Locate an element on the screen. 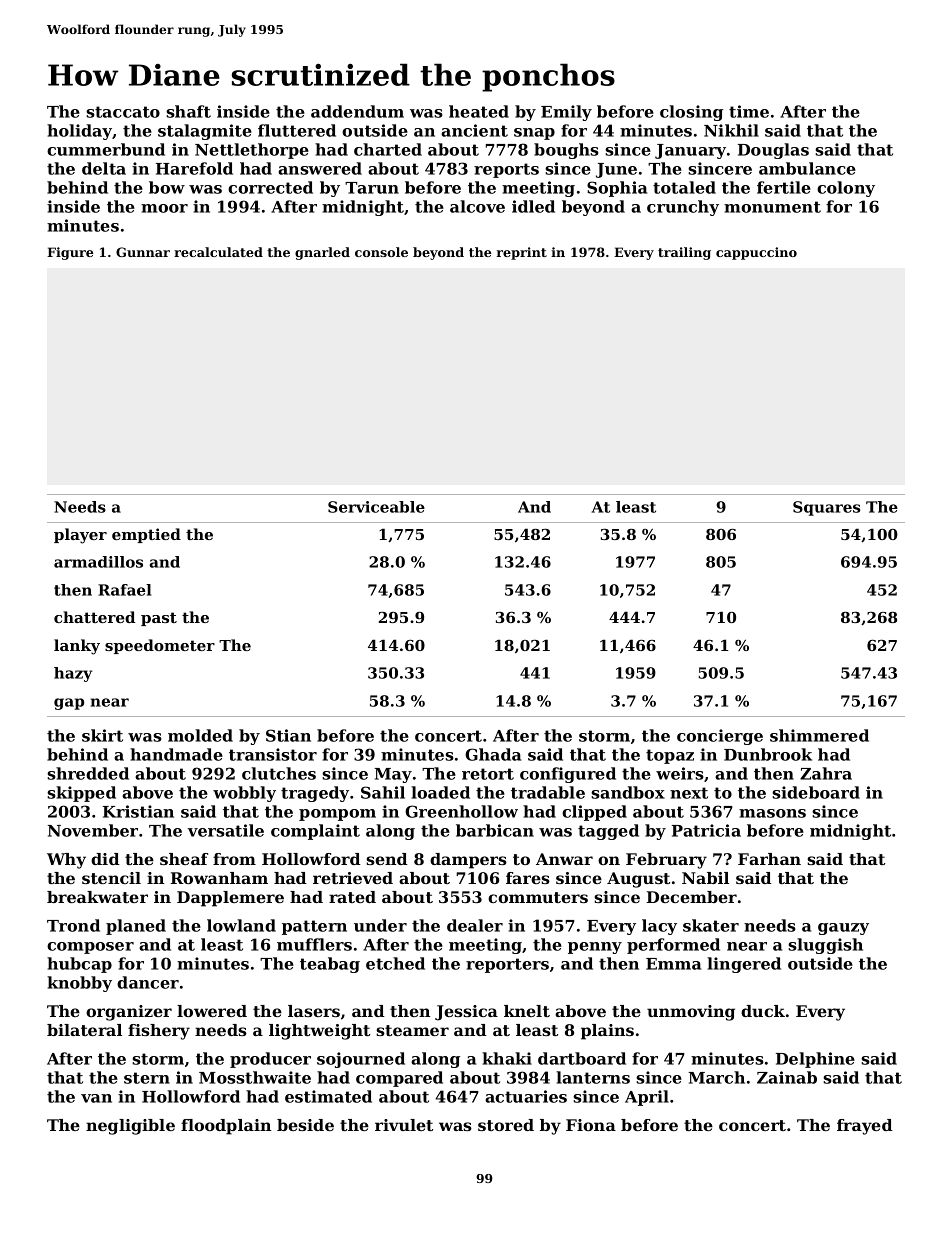 The height and width of the screenshot is (1233, 952). Ghada is located at coordinates (493, 754).
